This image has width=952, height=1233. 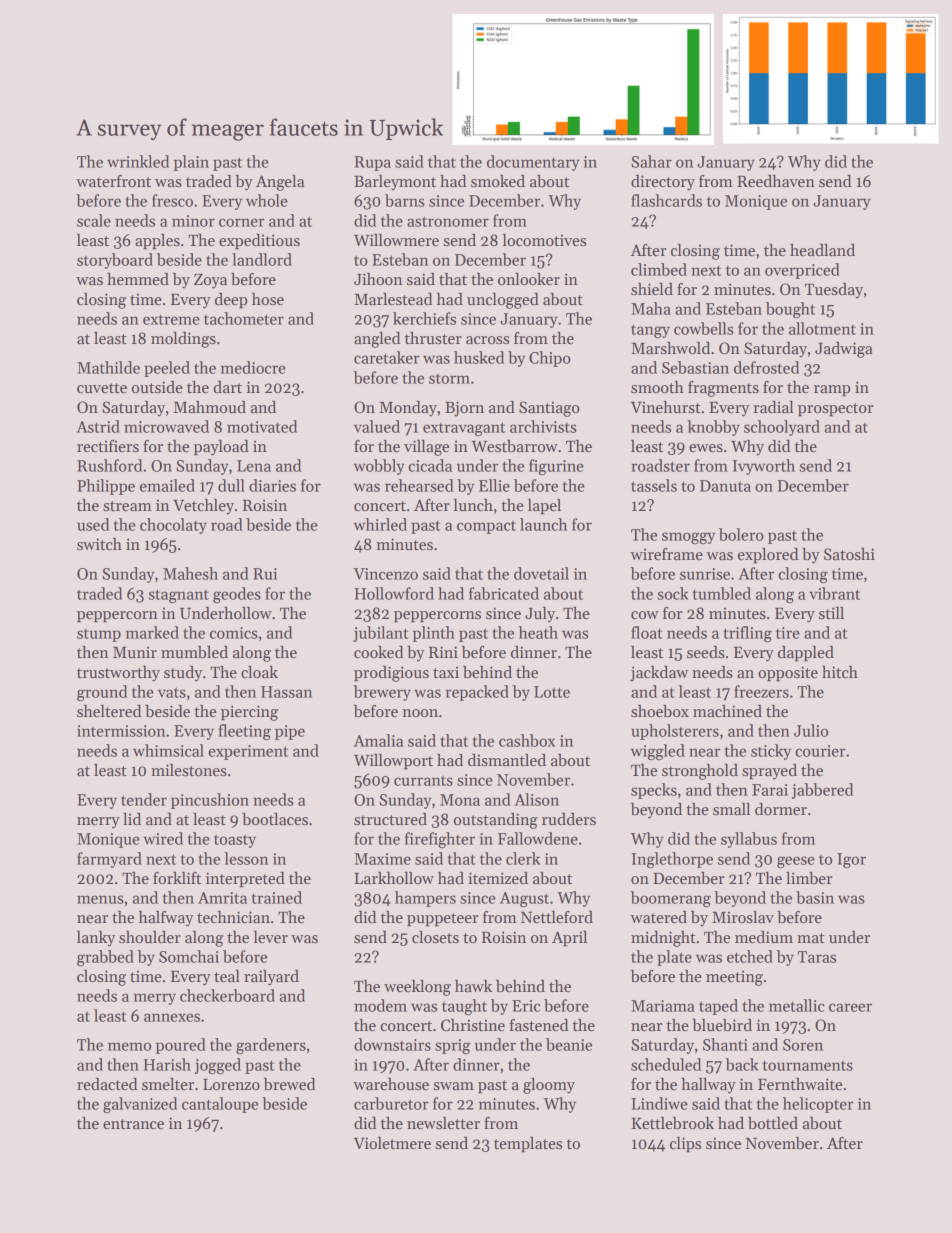 What do you see at coordinates (666, 407) in the image?
I see `Vinehurst` at bounding box center [666, 407].
